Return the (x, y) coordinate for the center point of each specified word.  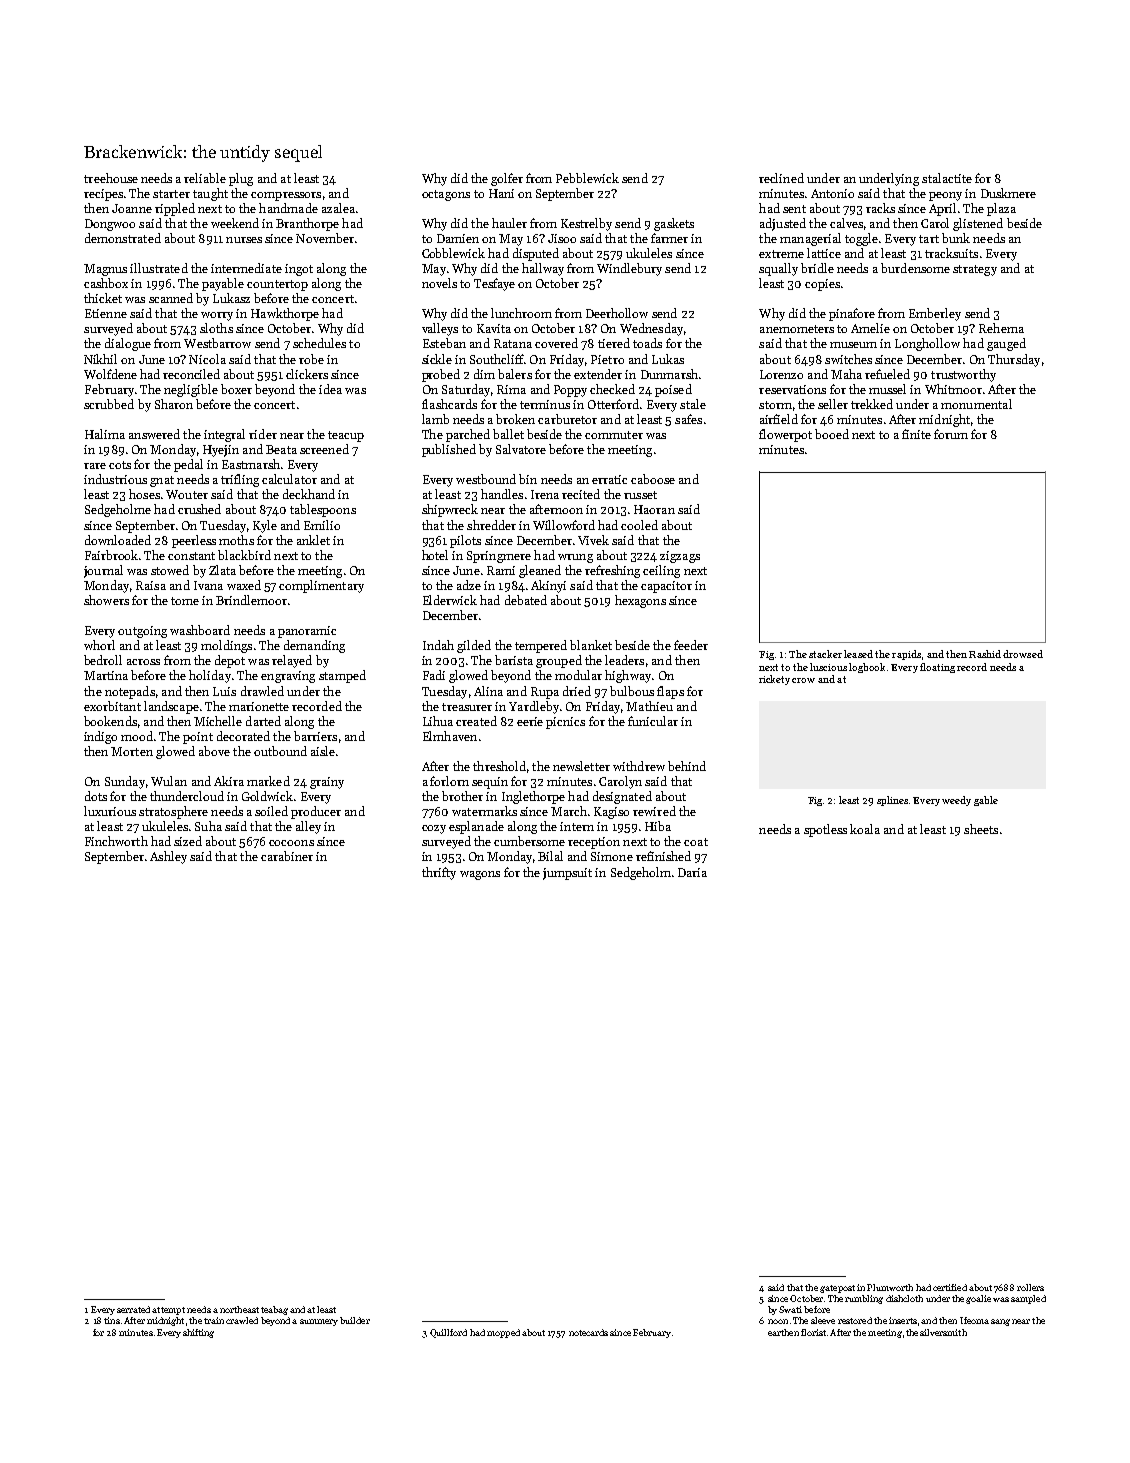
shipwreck (450, 510)
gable (986, 801)
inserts (903, 1320)
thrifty (439, 873)
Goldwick (267, 796)
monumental (976, 404)
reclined (781, 178)
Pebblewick (587, 178)
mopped (503, 1333)
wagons (480, 875)
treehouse (111, 178)
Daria (692, 872)
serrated (133, 1309)
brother (462, 796)
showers (106, 600)
